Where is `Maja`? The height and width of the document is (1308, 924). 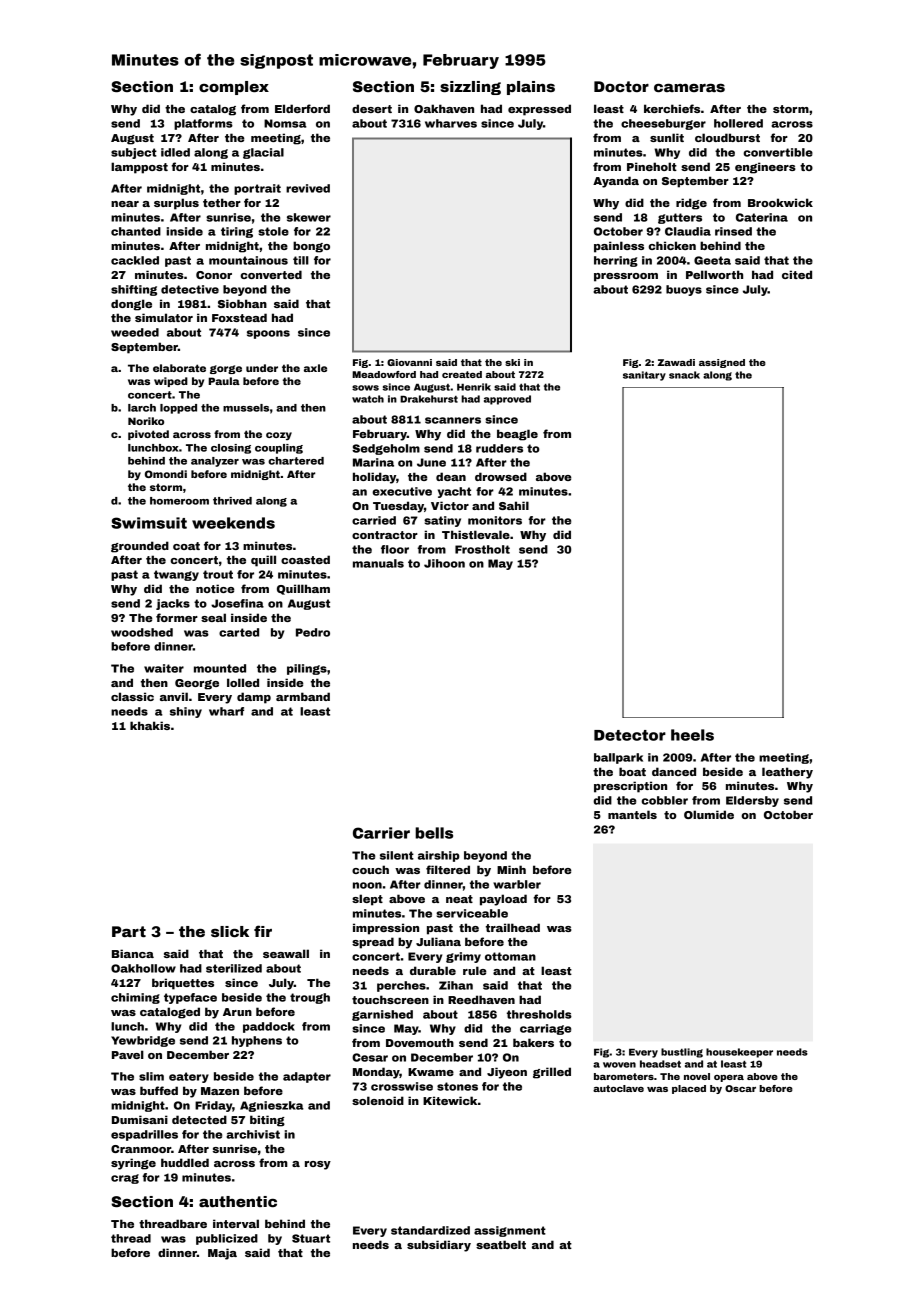
Maja is located at coordinates (222, 1254).
